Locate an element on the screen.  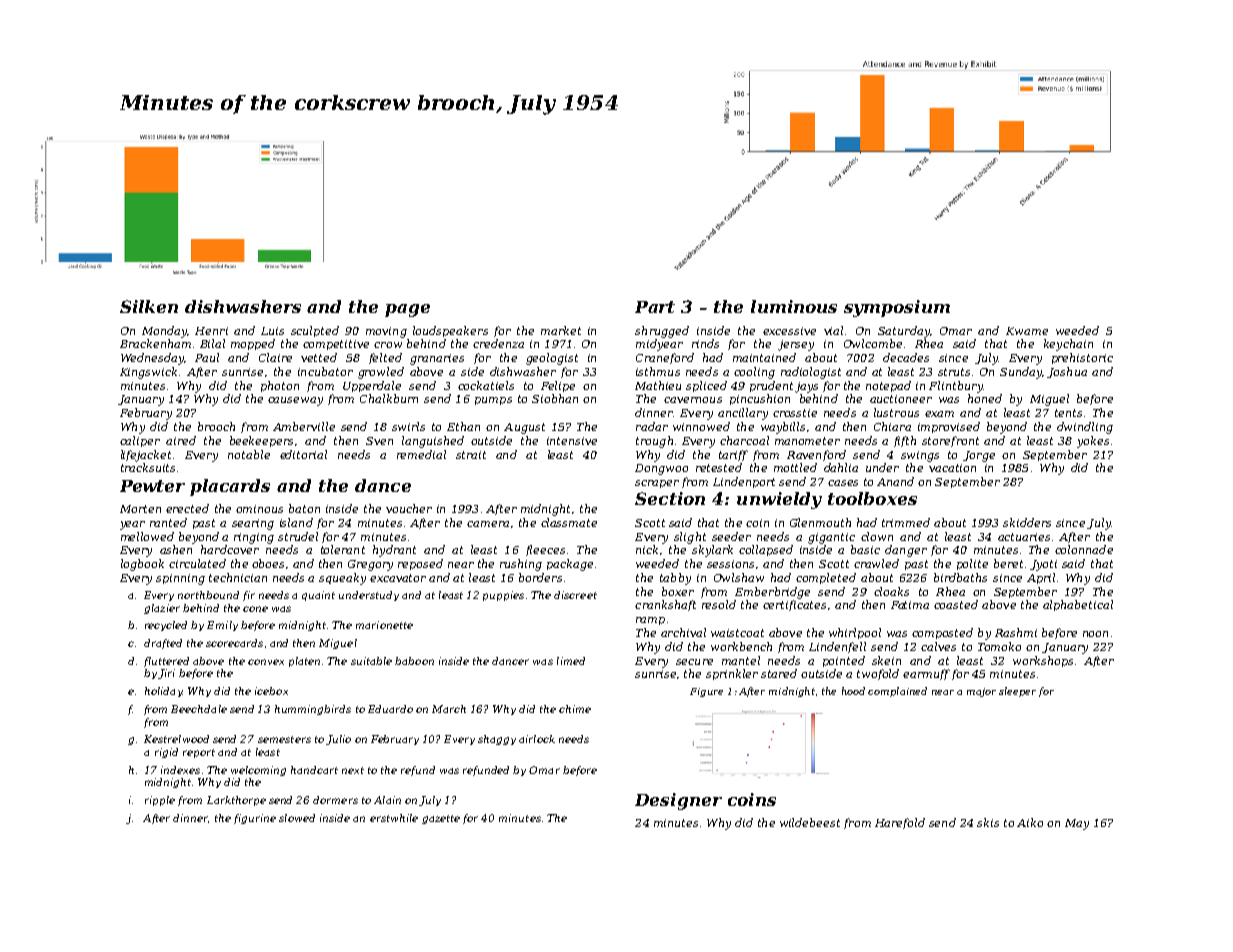
Part is located at coordinates (655, 307).
